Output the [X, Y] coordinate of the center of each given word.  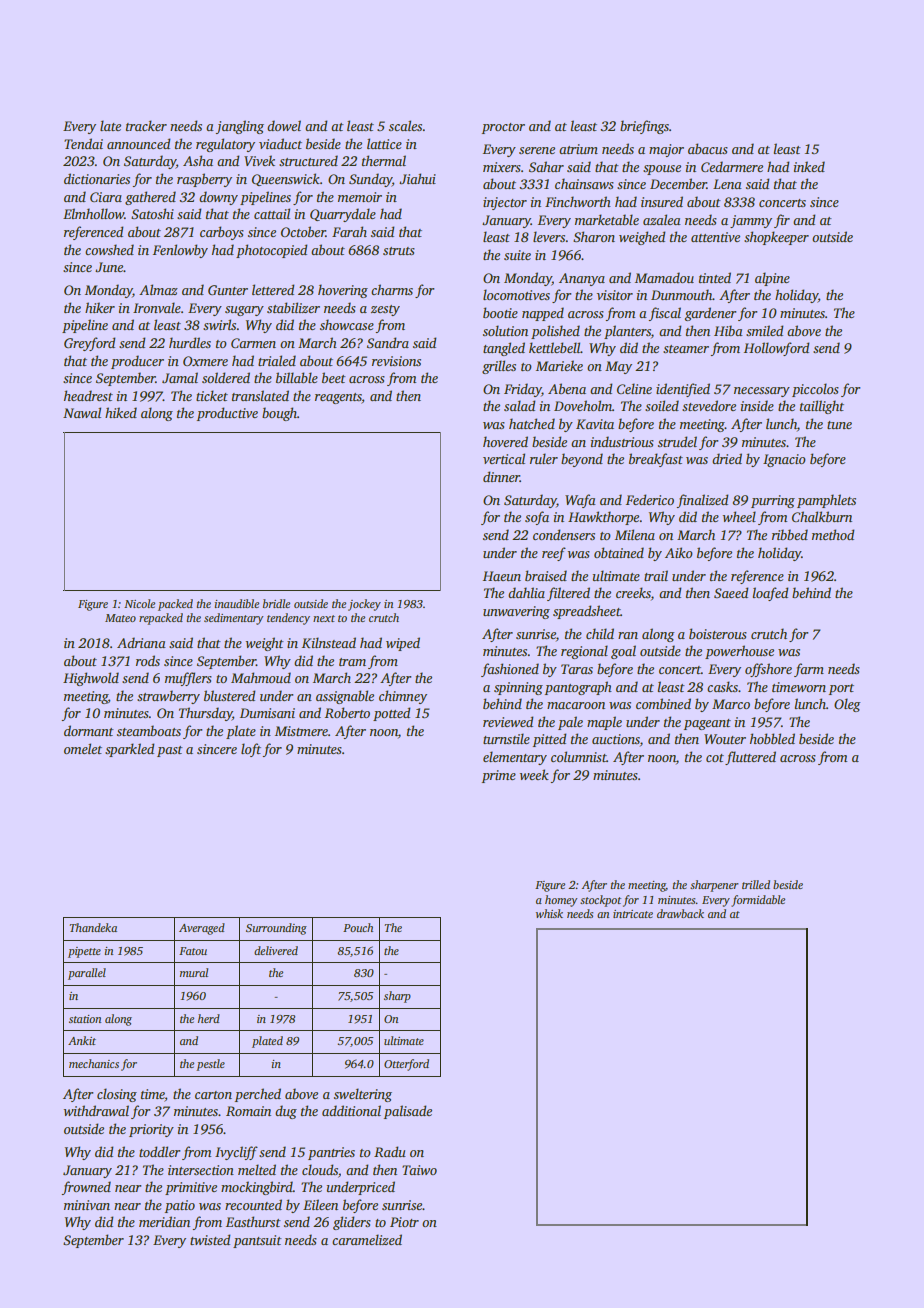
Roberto [347, 712]
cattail [272, 213]
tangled [504, 349]
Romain [248, 1111]
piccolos [815, 390]
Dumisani [267, 713]
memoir [360, 197]
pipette [84, 952]
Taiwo [419, 1170]
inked [809, 166]
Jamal [180, 377]
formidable [758, 901]
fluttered [750, 758]
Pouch [358, 927]
